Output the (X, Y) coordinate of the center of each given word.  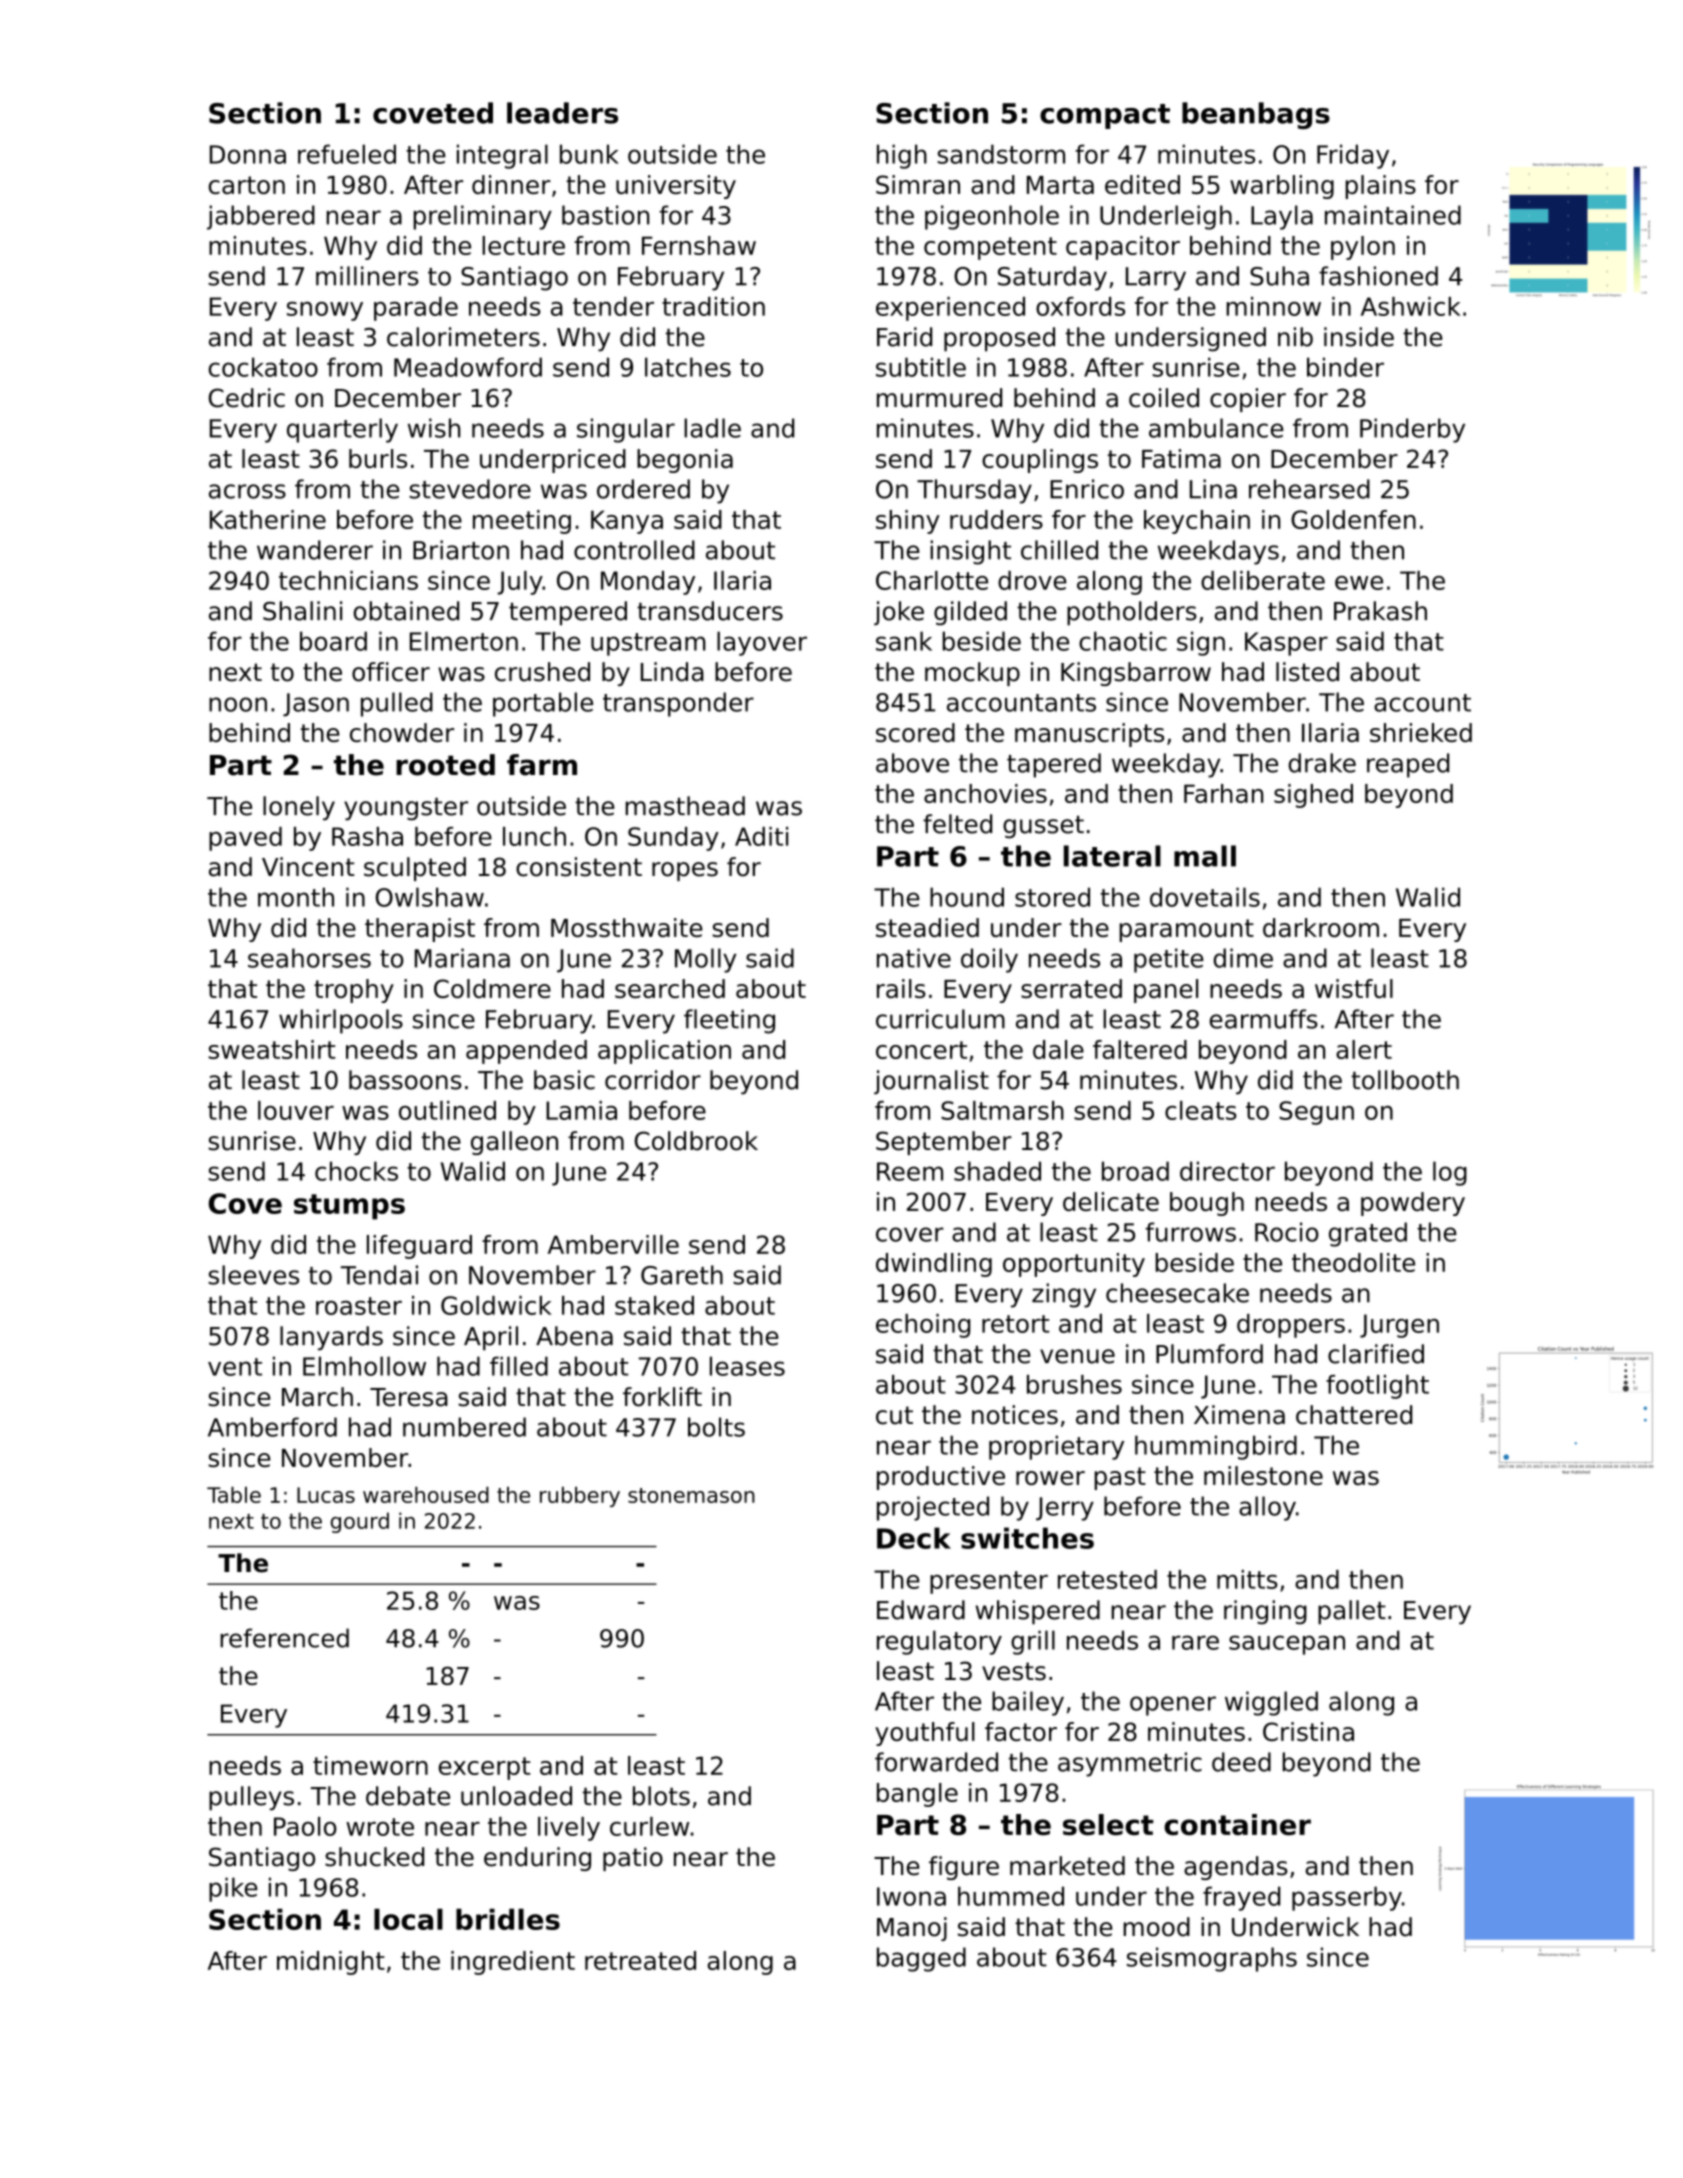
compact (1105, 116)
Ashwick (1411, 306)
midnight (331, 1963)
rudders (996, 519)
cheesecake (1177, 1293)
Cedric (247, 398)
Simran (918, 184)
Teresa (409, 1397)
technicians (348, 580)
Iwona (911, 1896)
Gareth (682, 1275)
